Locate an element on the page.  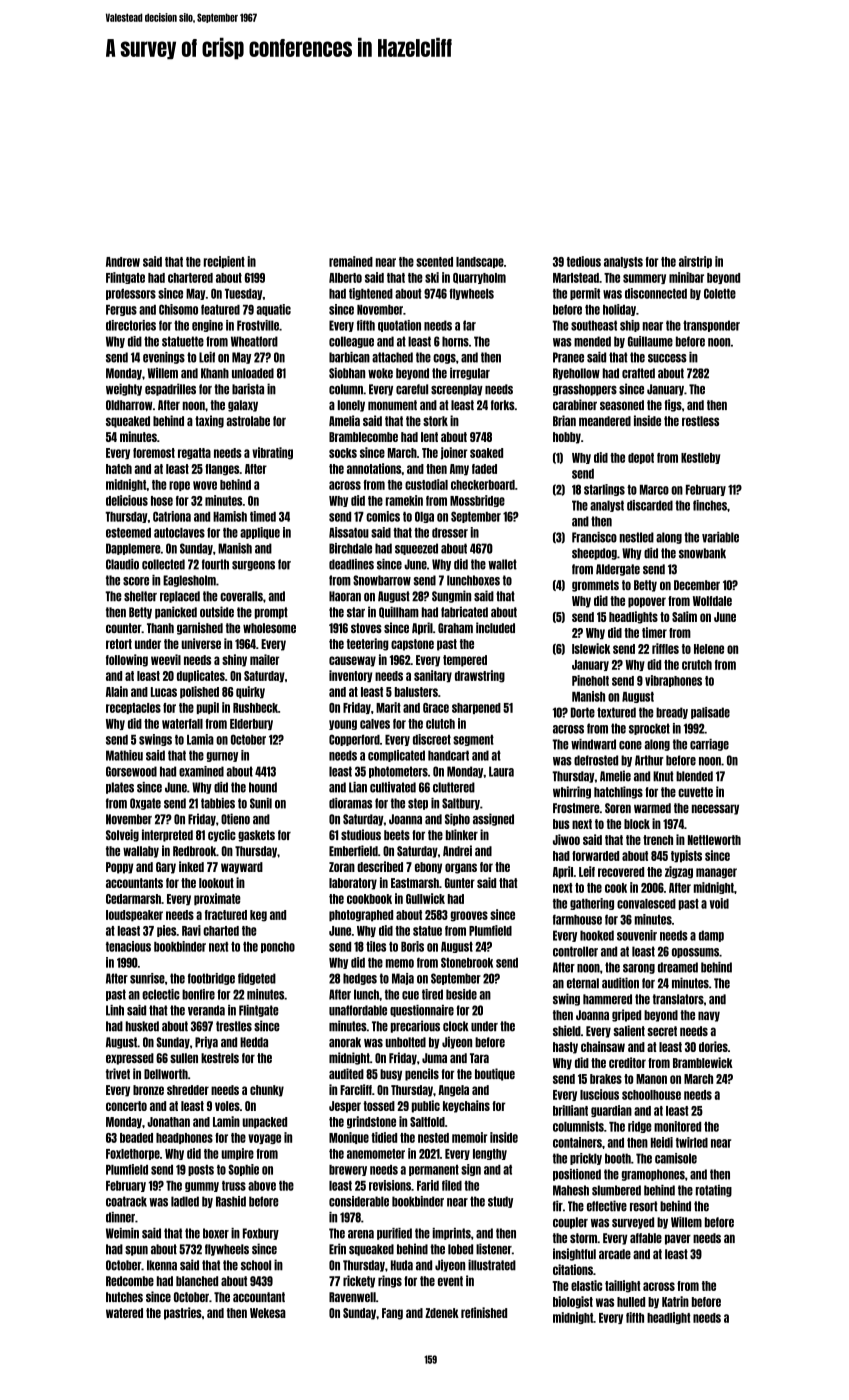
waterfall is located at coordinates (182, 724).
